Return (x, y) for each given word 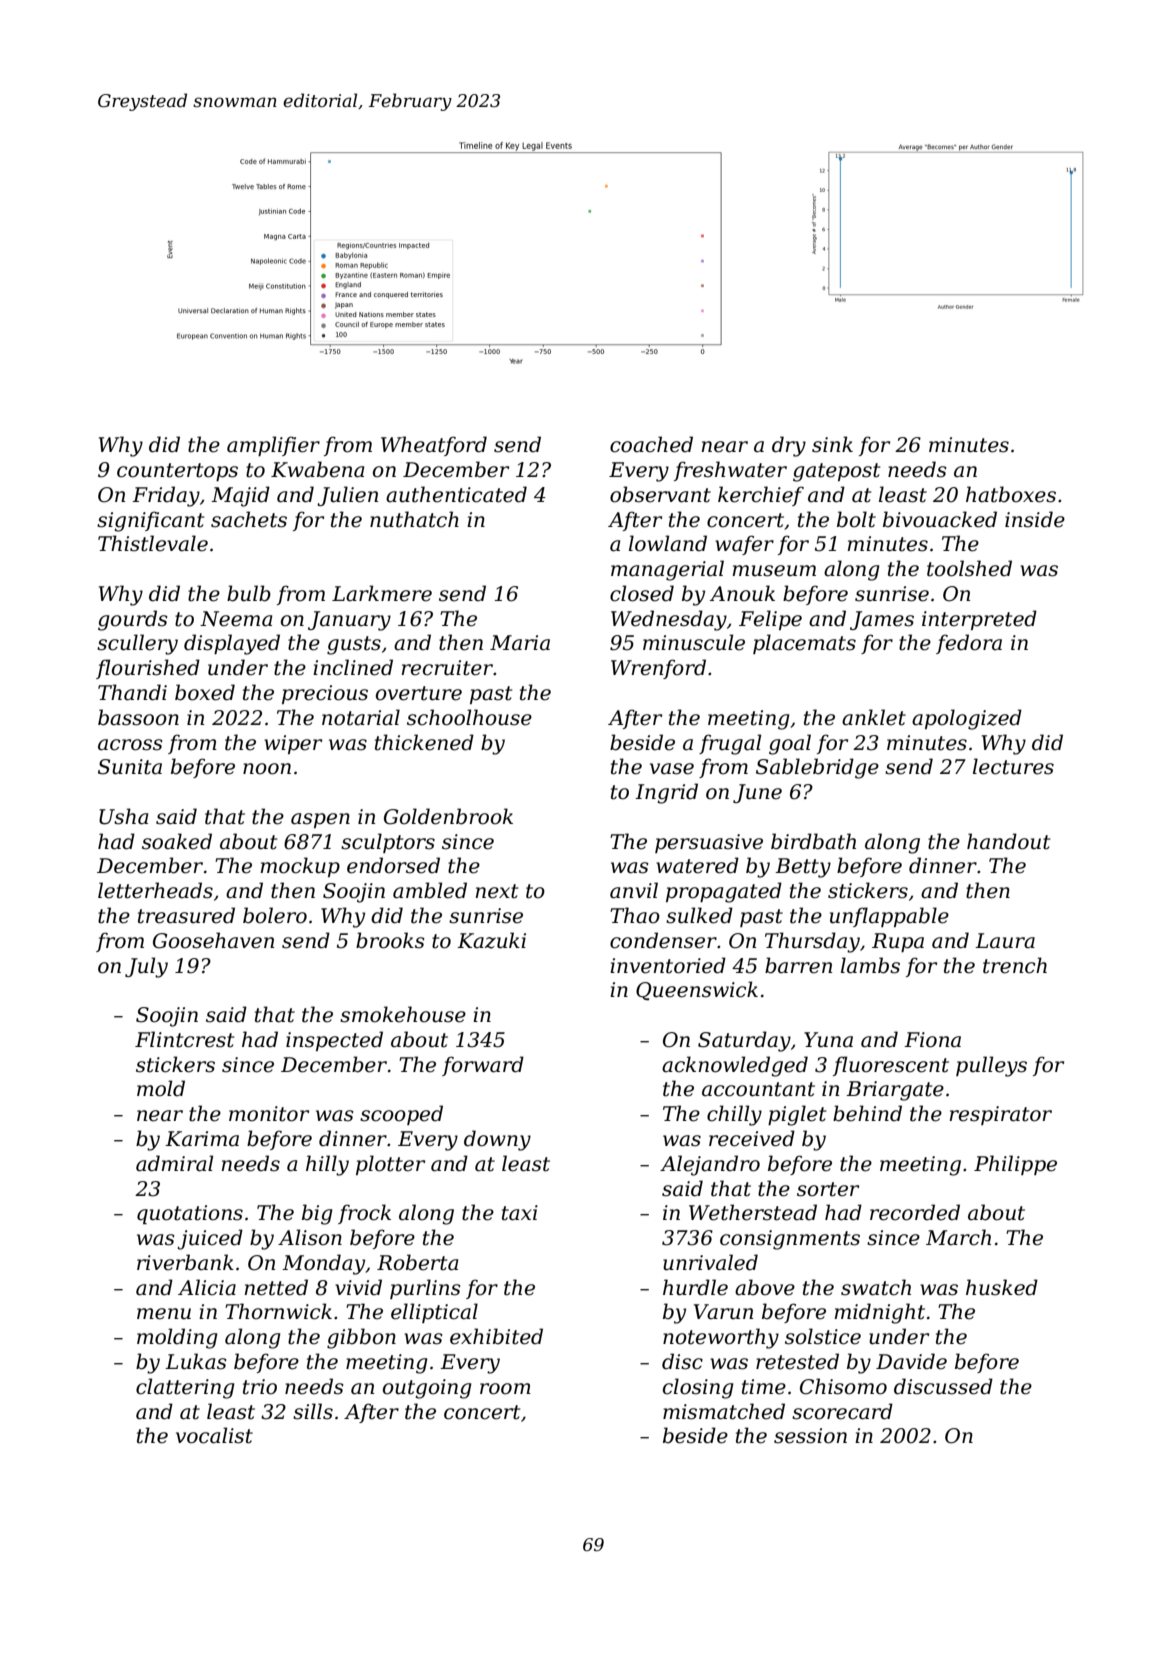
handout (1008, 841)
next (497, 891)
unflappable (889, 917)
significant (150, 521)
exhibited (496, 1336)
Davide (911, 1361)
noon (267, 769)
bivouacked (940, 519)
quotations (190, 1214)
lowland (668, 543)
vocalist (214, 1435)
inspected (334, 1041)
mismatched (724, 1411)
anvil (634, 890)
